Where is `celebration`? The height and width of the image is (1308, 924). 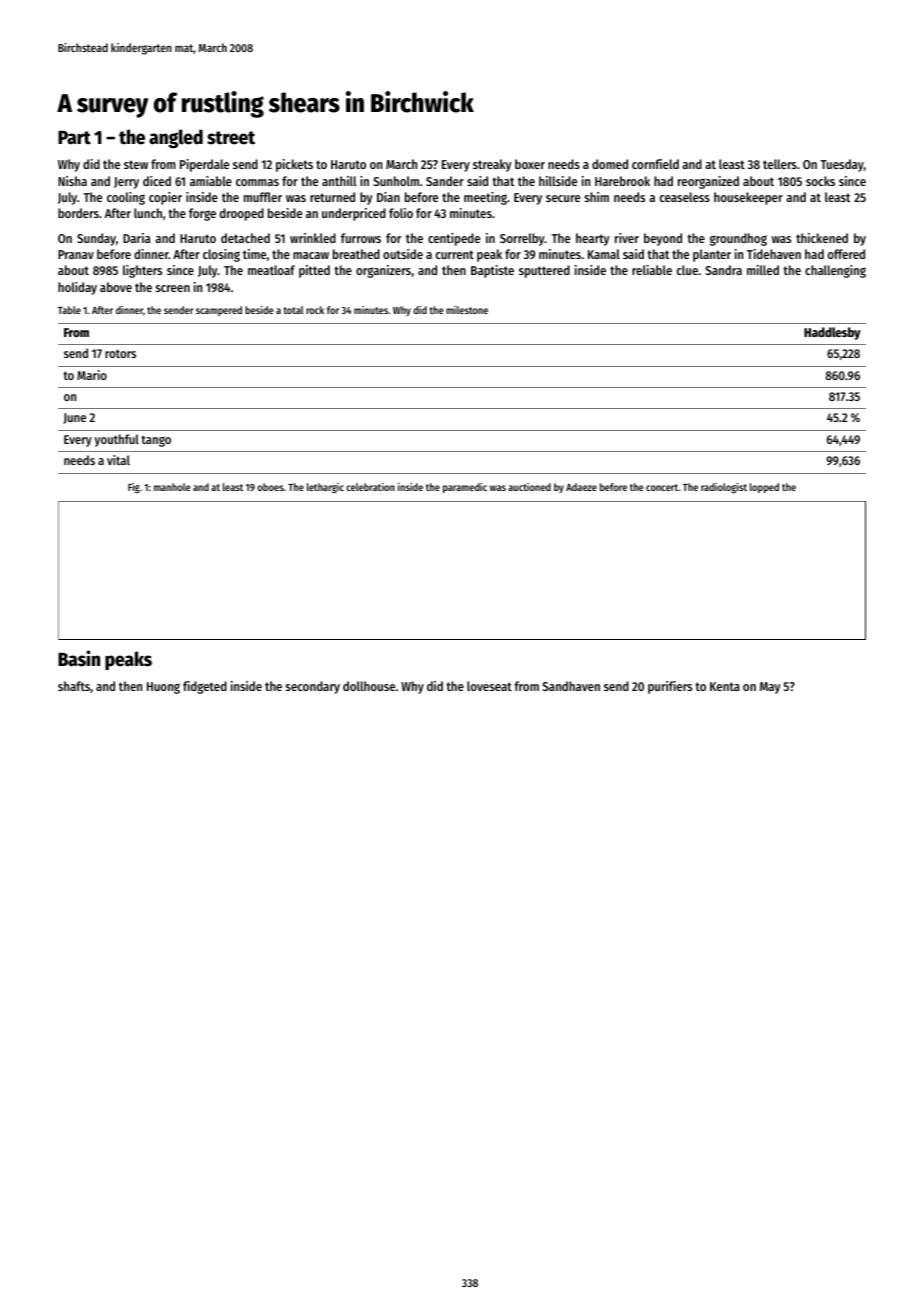 celebration is located at coordinates (370, 487).
